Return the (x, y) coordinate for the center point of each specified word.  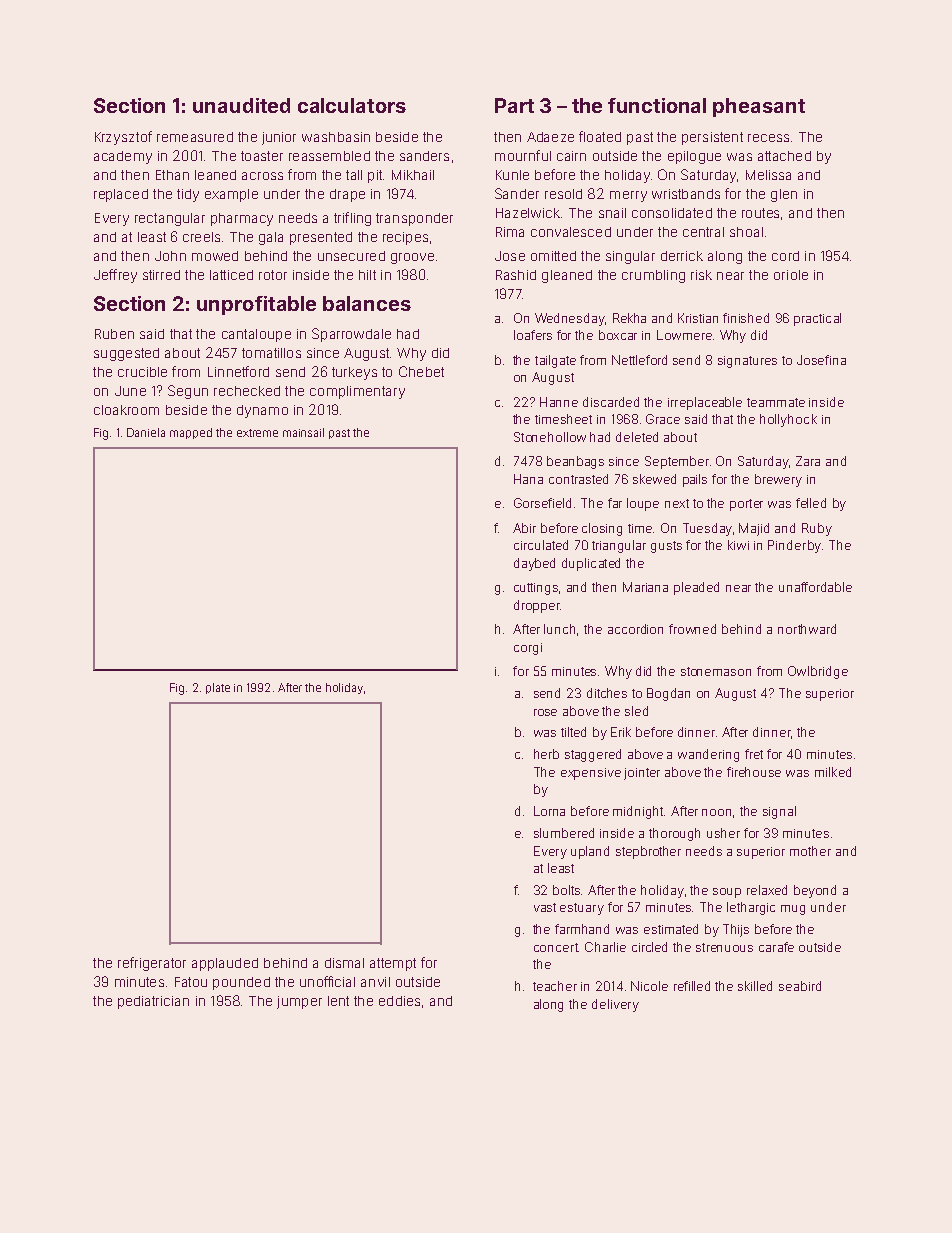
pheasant (759, 107)
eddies (399, 1001)
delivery (615, 1005)
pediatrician (153, 1002)
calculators (352, 105)
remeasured (195, 137)
